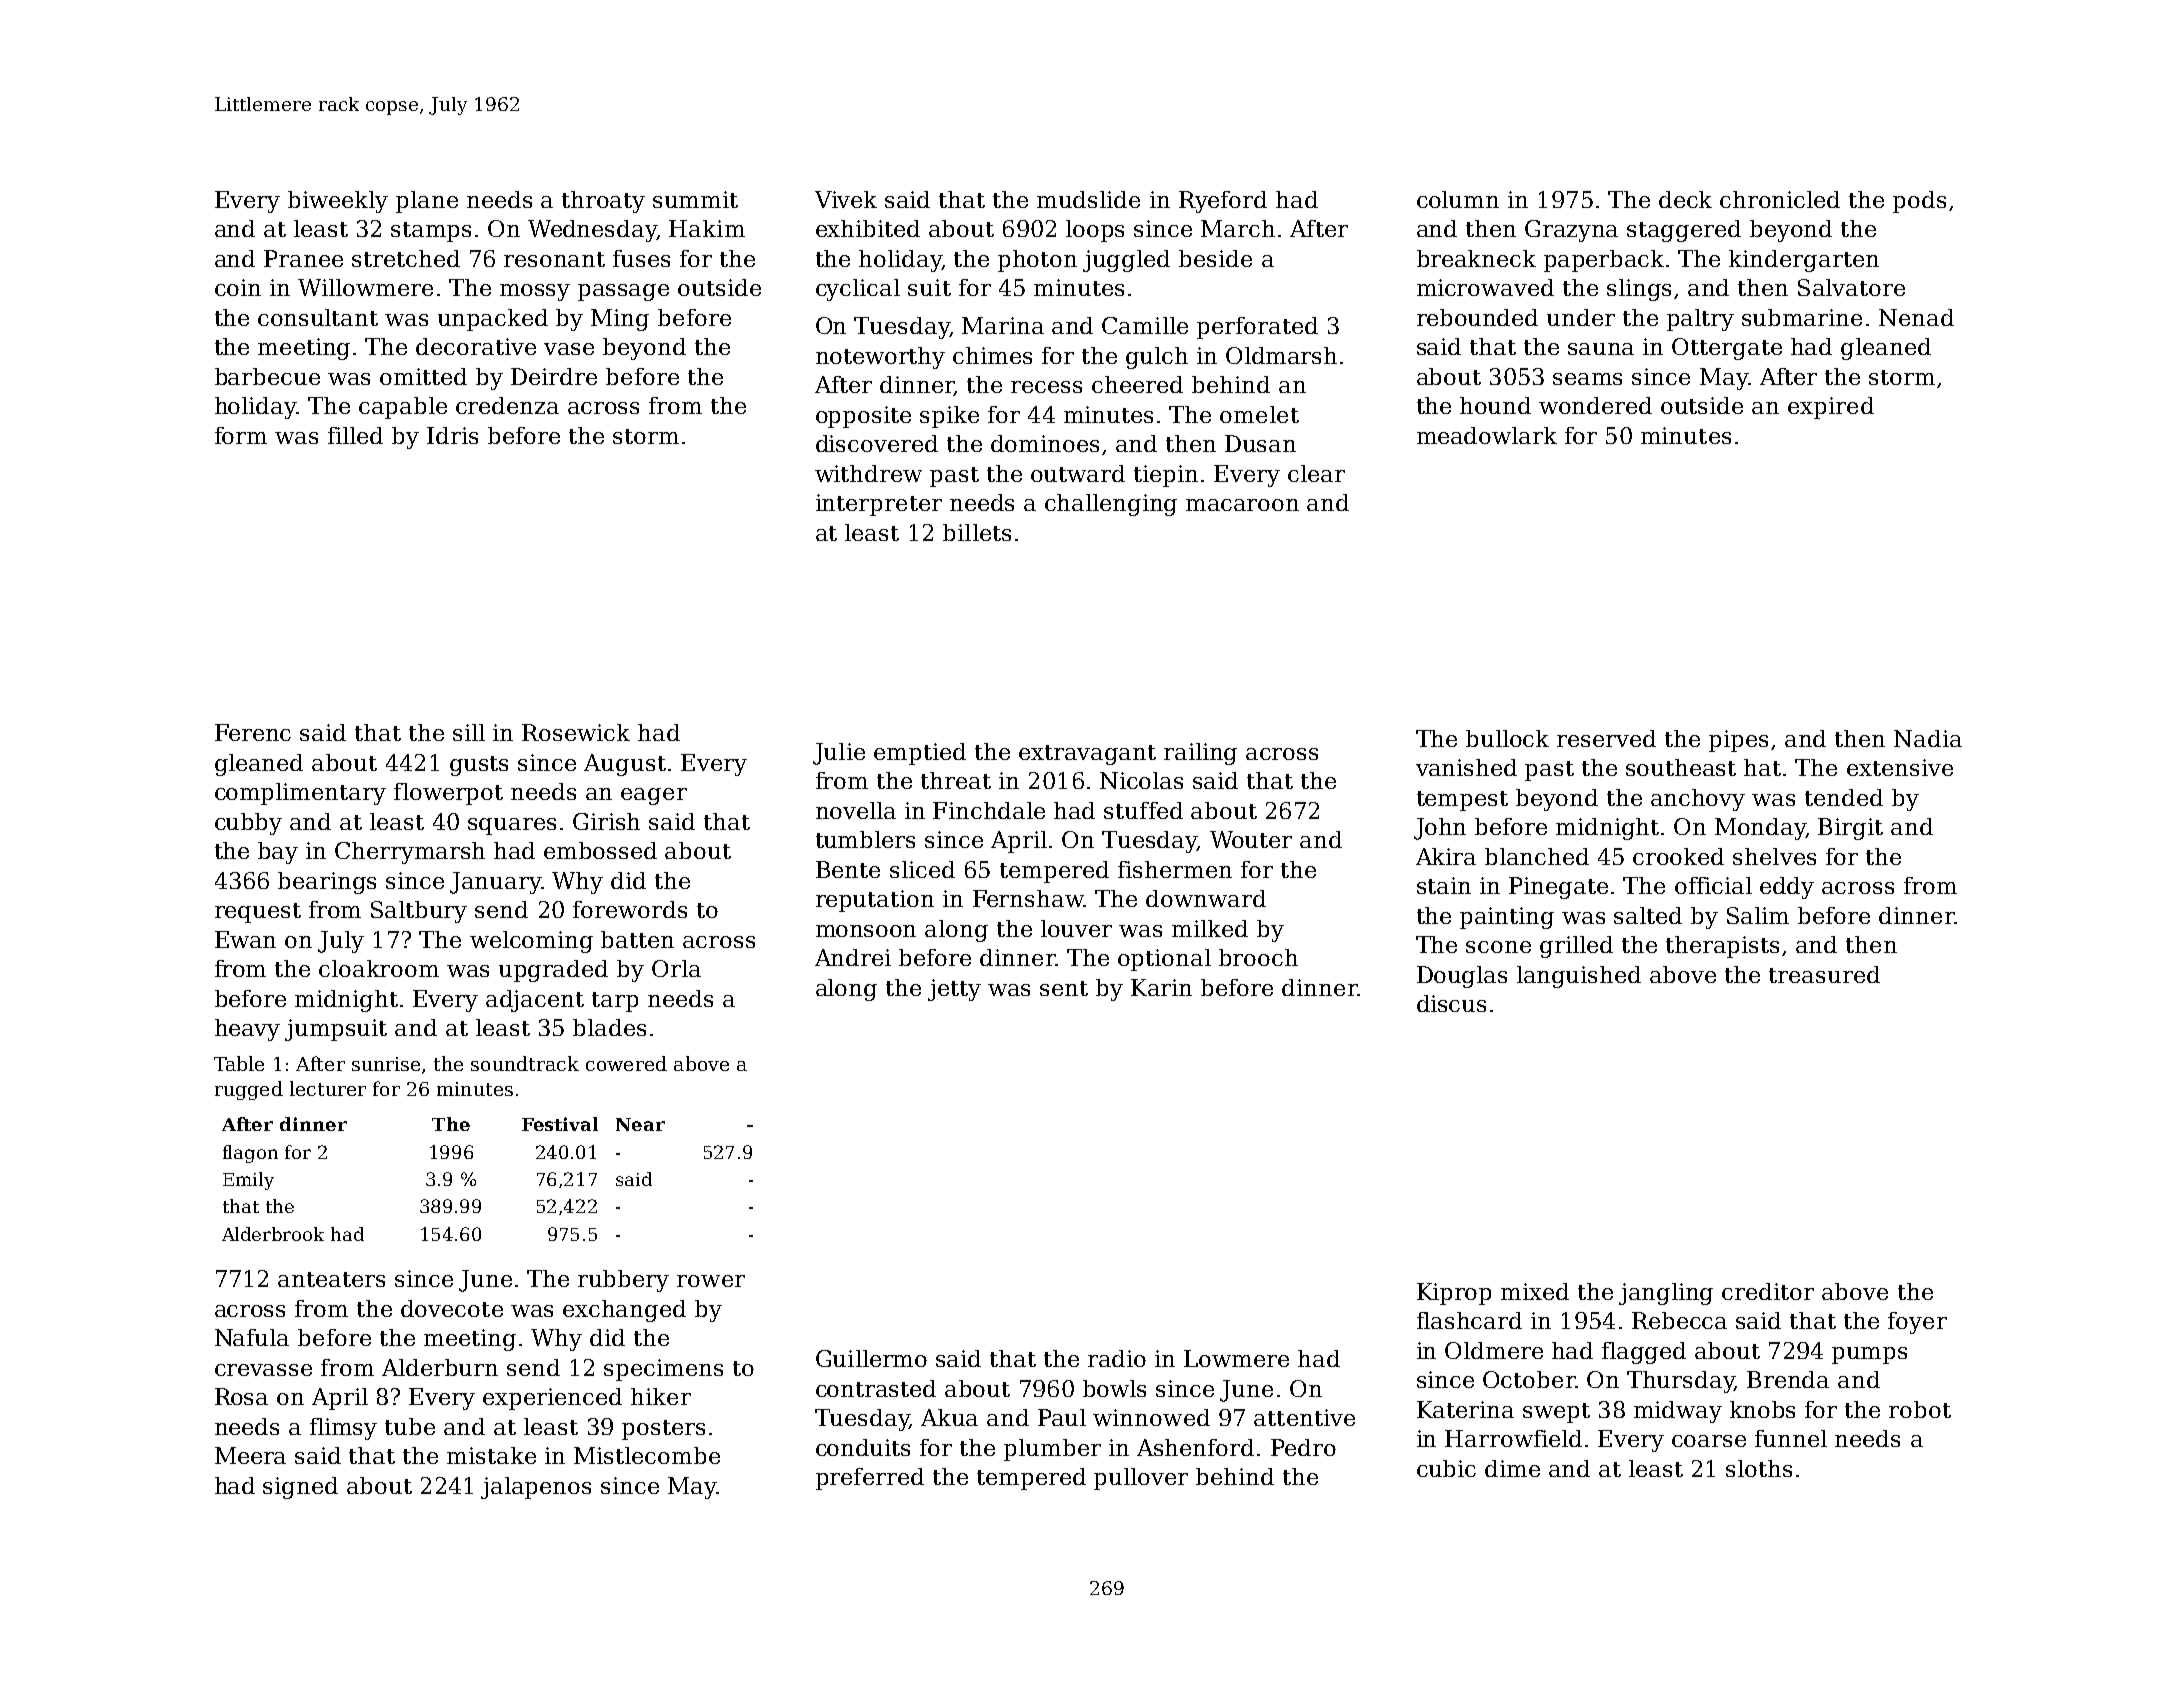 This screenshot has width=2178, height=1683. What do you see at coordinates (879, 505) in the screenshot?
I see `interpreter` at bounding box center [879, 505].
